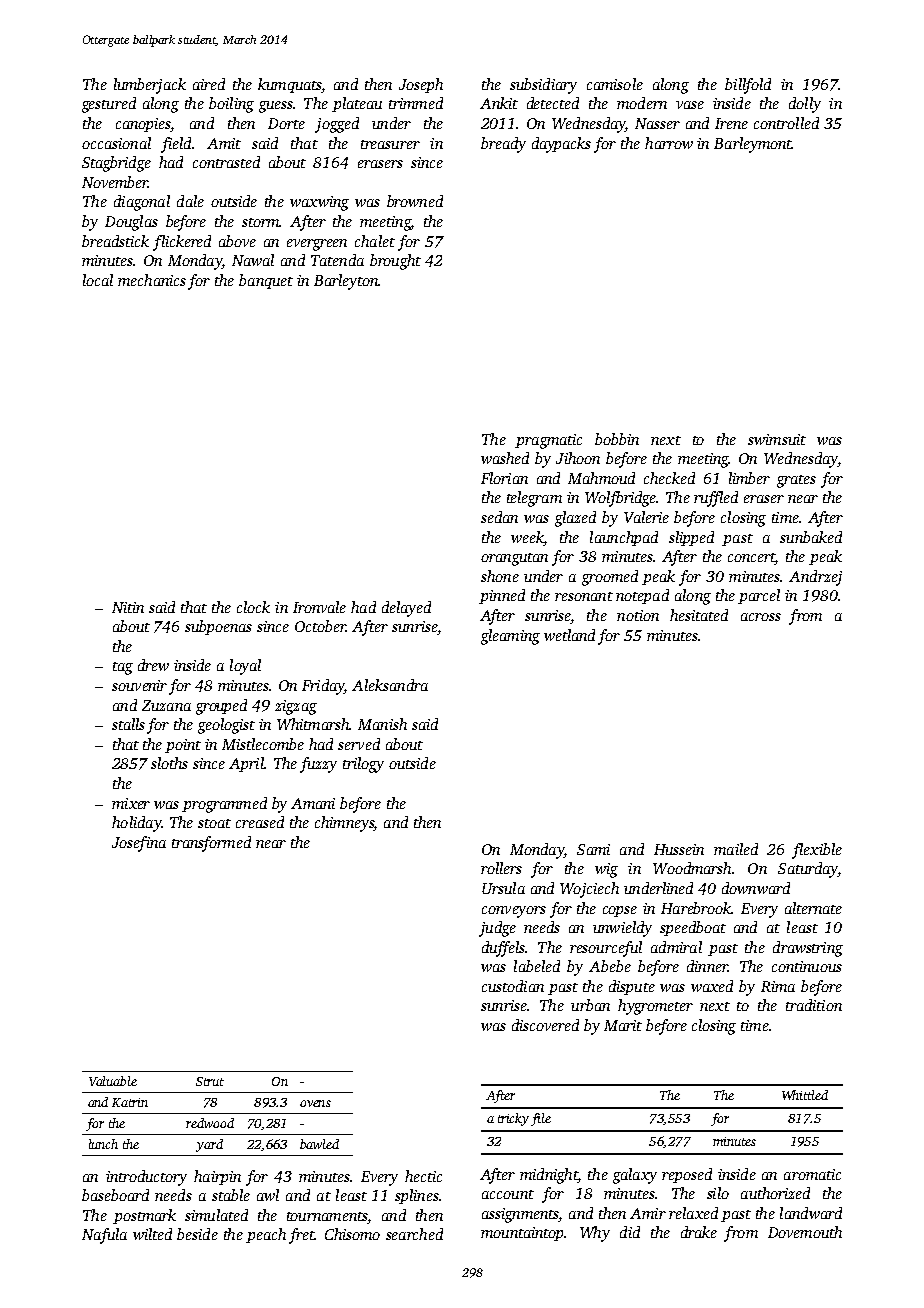  Describe the element at coordinates (211, 844) in the screenshot. I see `transformed` at that location.
